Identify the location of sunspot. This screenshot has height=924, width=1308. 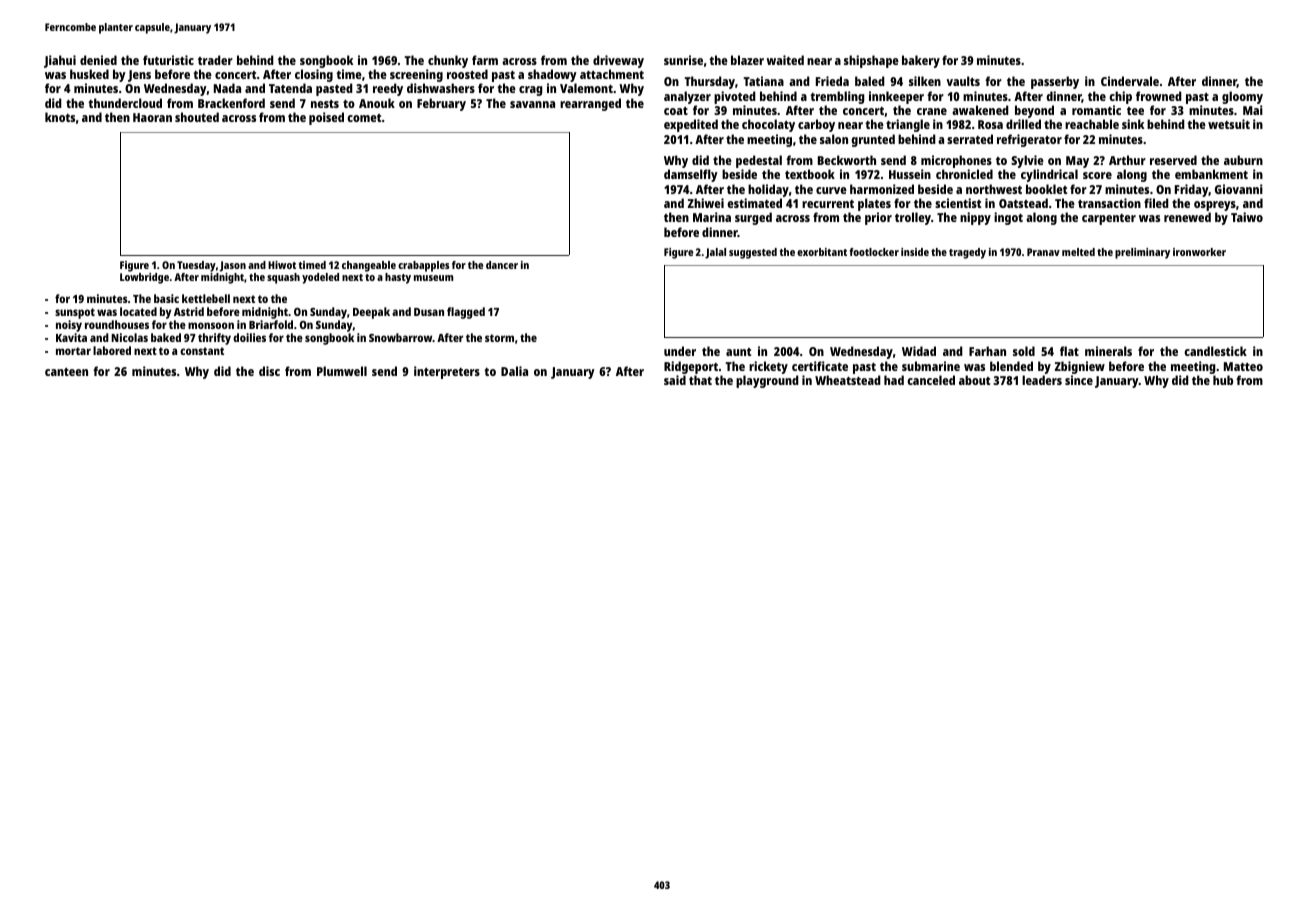
(75, 313).
